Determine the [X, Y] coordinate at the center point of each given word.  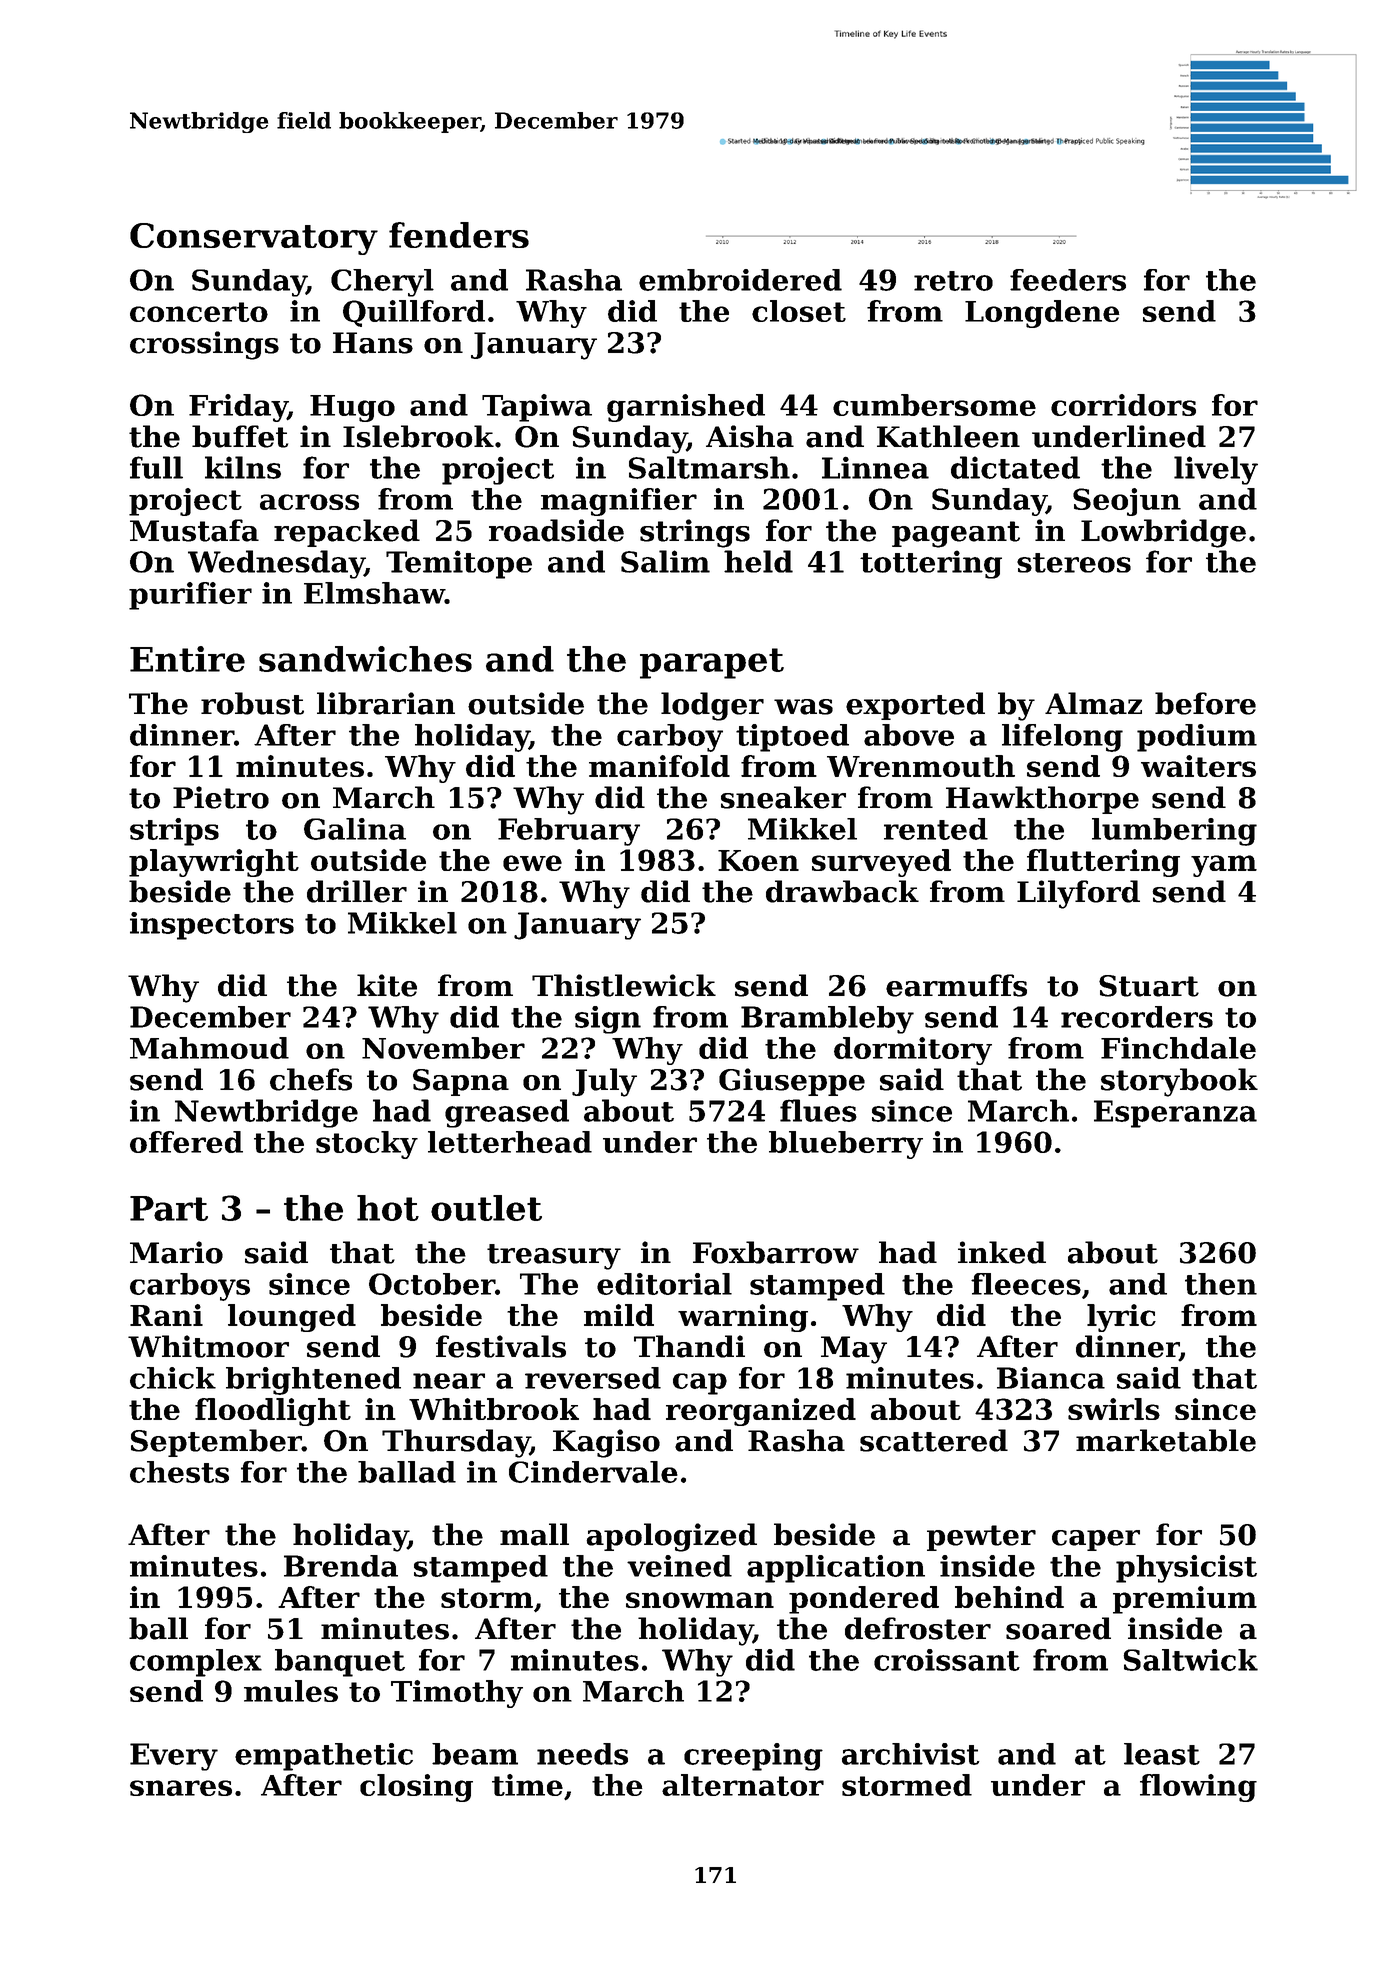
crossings [204, 345]
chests [179, 1472]
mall [534, 1534]
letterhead [510, 1142]
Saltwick [1190, 1660]
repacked [347, 533]
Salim [665, 561]
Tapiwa [537, 408]
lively [1216, 470]
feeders [1068, 280]
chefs [311, 1079]
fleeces [1026, 1284]
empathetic [324, 1757]
